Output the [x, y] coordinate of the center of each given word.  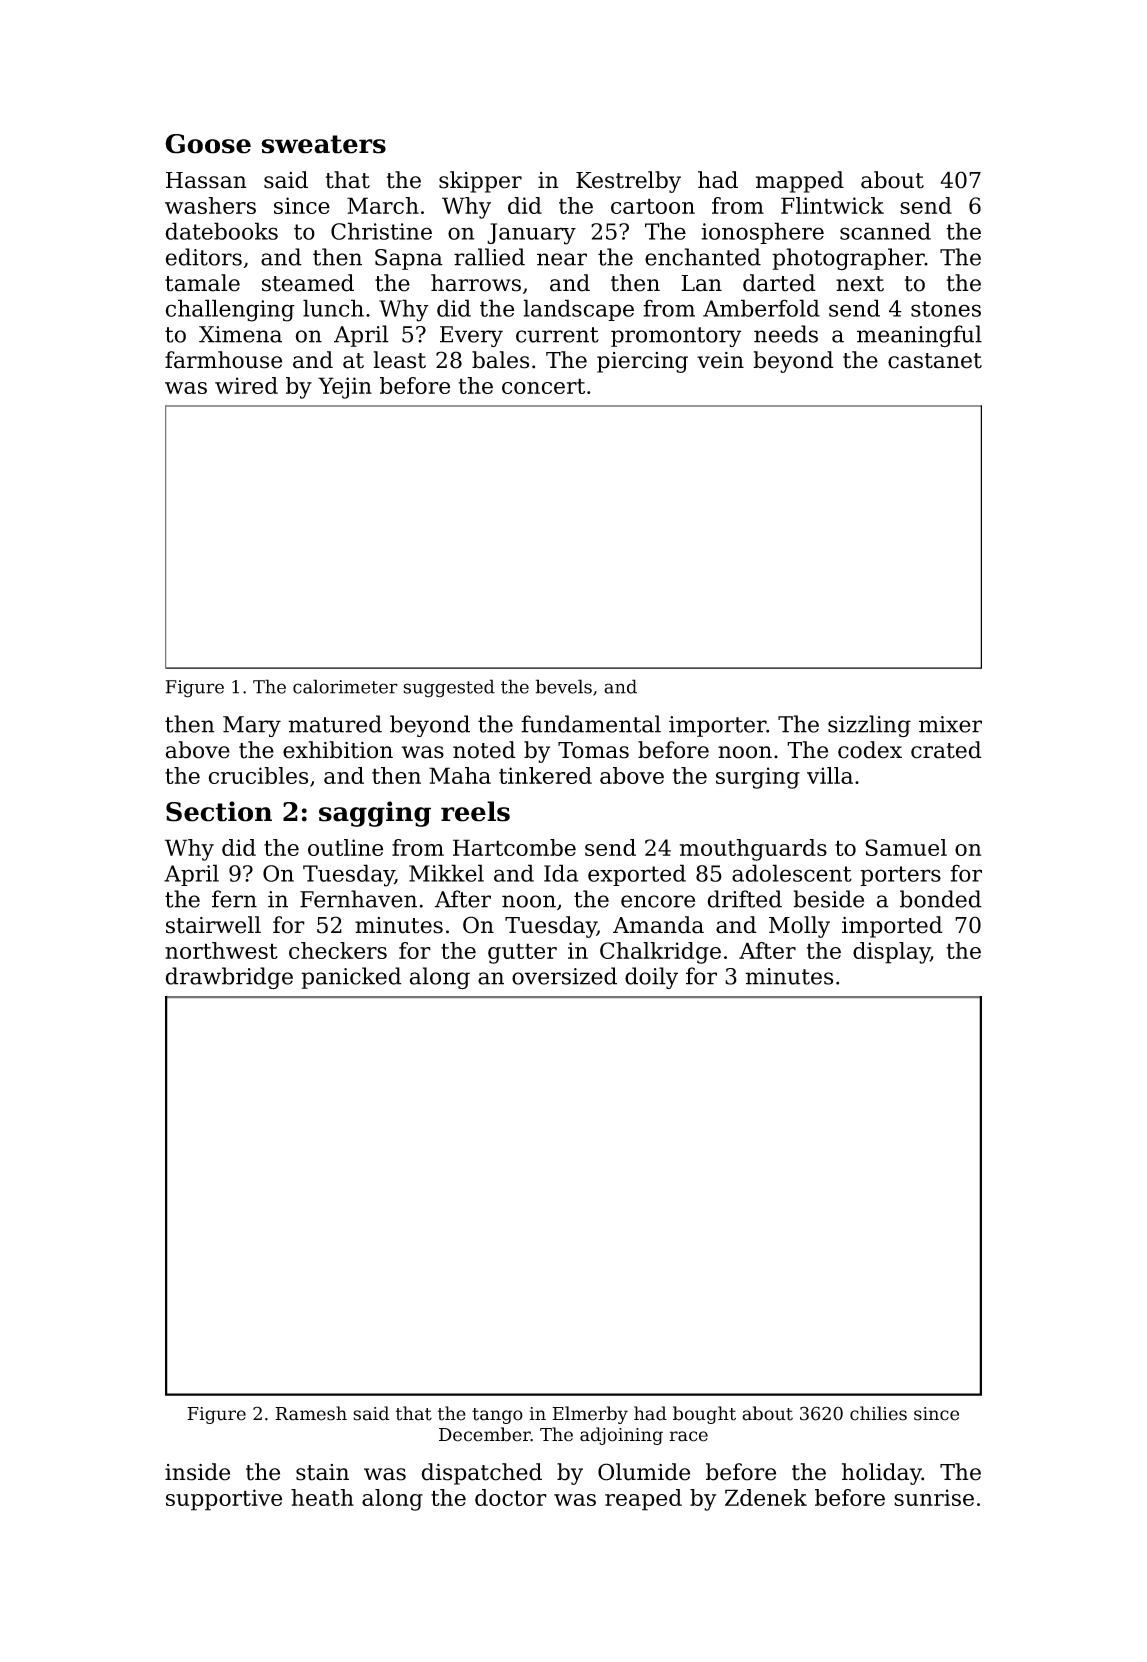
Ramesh [311, 1413]
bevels [564, 686]
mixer [950, 724]
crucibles [258, 775]
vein [720, 360]
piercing [642, 362]
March [383, 205]
